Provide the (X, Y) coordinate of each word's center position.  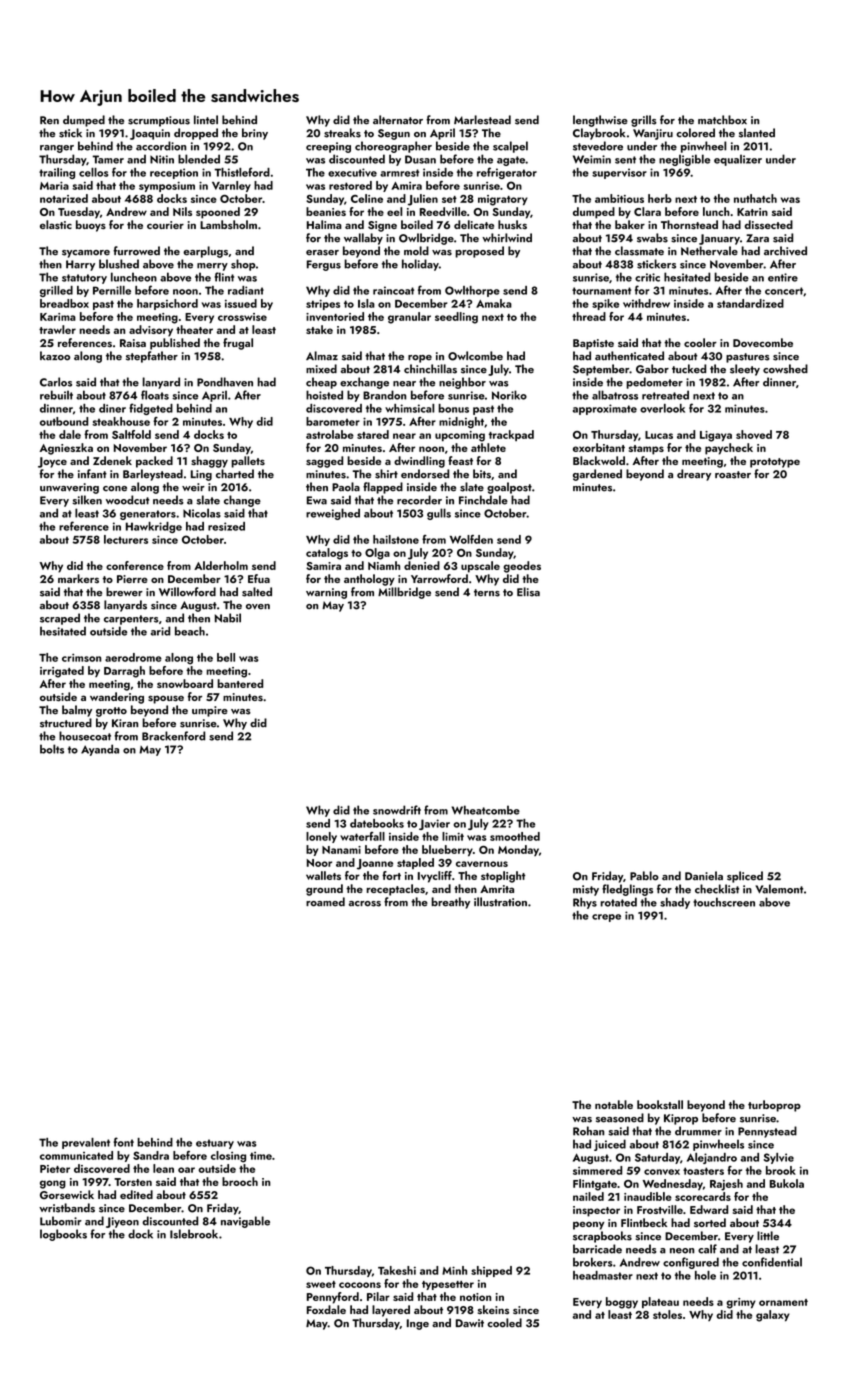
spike (605, 304)
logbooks (63, 1235)
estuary (215, 1144)
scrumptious (159, 121)
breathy (450, 903)
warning (326, 593)
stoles (667, 1314)
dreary (694, 475)
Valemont (779, 889)
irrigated (62, 672)
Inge (418, 1324)
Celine (367, 198)
